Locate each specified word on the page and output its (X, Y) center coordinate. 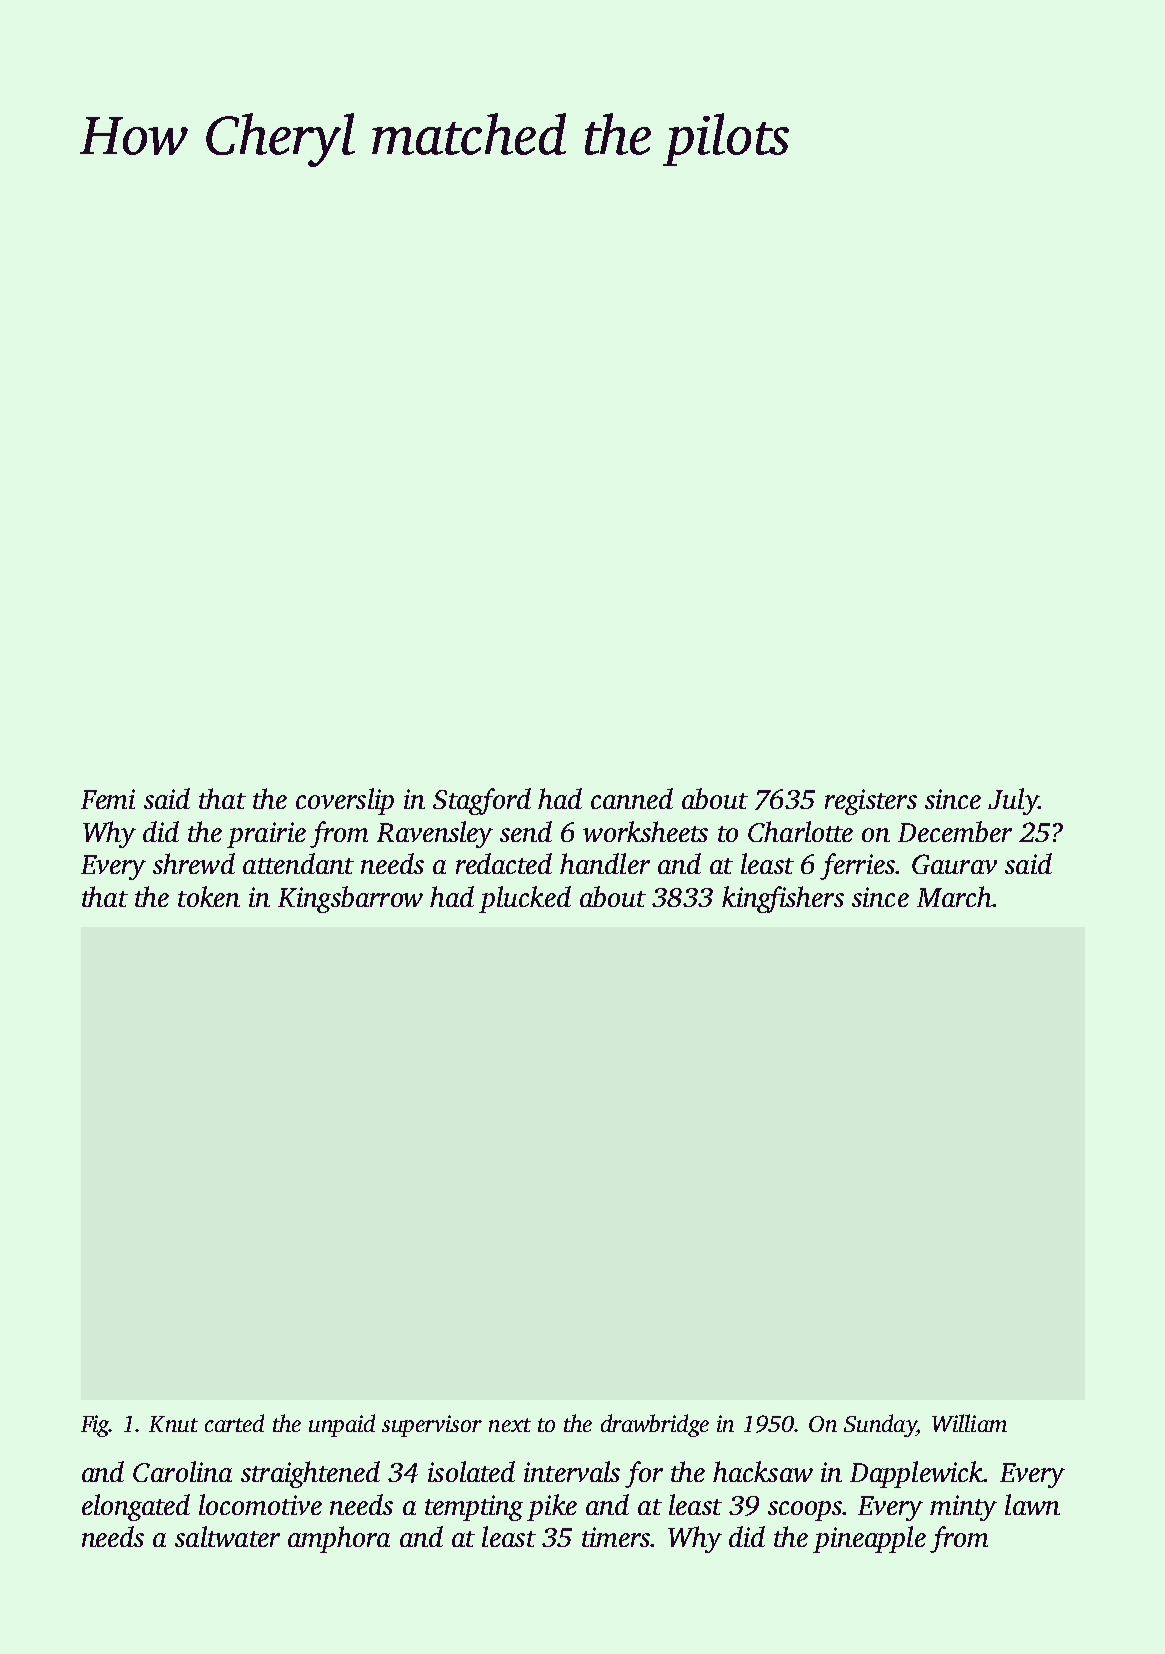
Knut (173, 1424)
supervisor (432, 1426)
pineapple (869, 1539)
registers (871, 802)
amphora (339, 1539)
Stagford (482, 801)
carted (234, 1423)
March (954, 896)
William (969, 1423)
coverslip (345, 801)
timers (616, 1537)
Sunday (880, 1425)
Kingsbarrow (350, 899)
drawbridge (655, 1425)
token (209, 896)
